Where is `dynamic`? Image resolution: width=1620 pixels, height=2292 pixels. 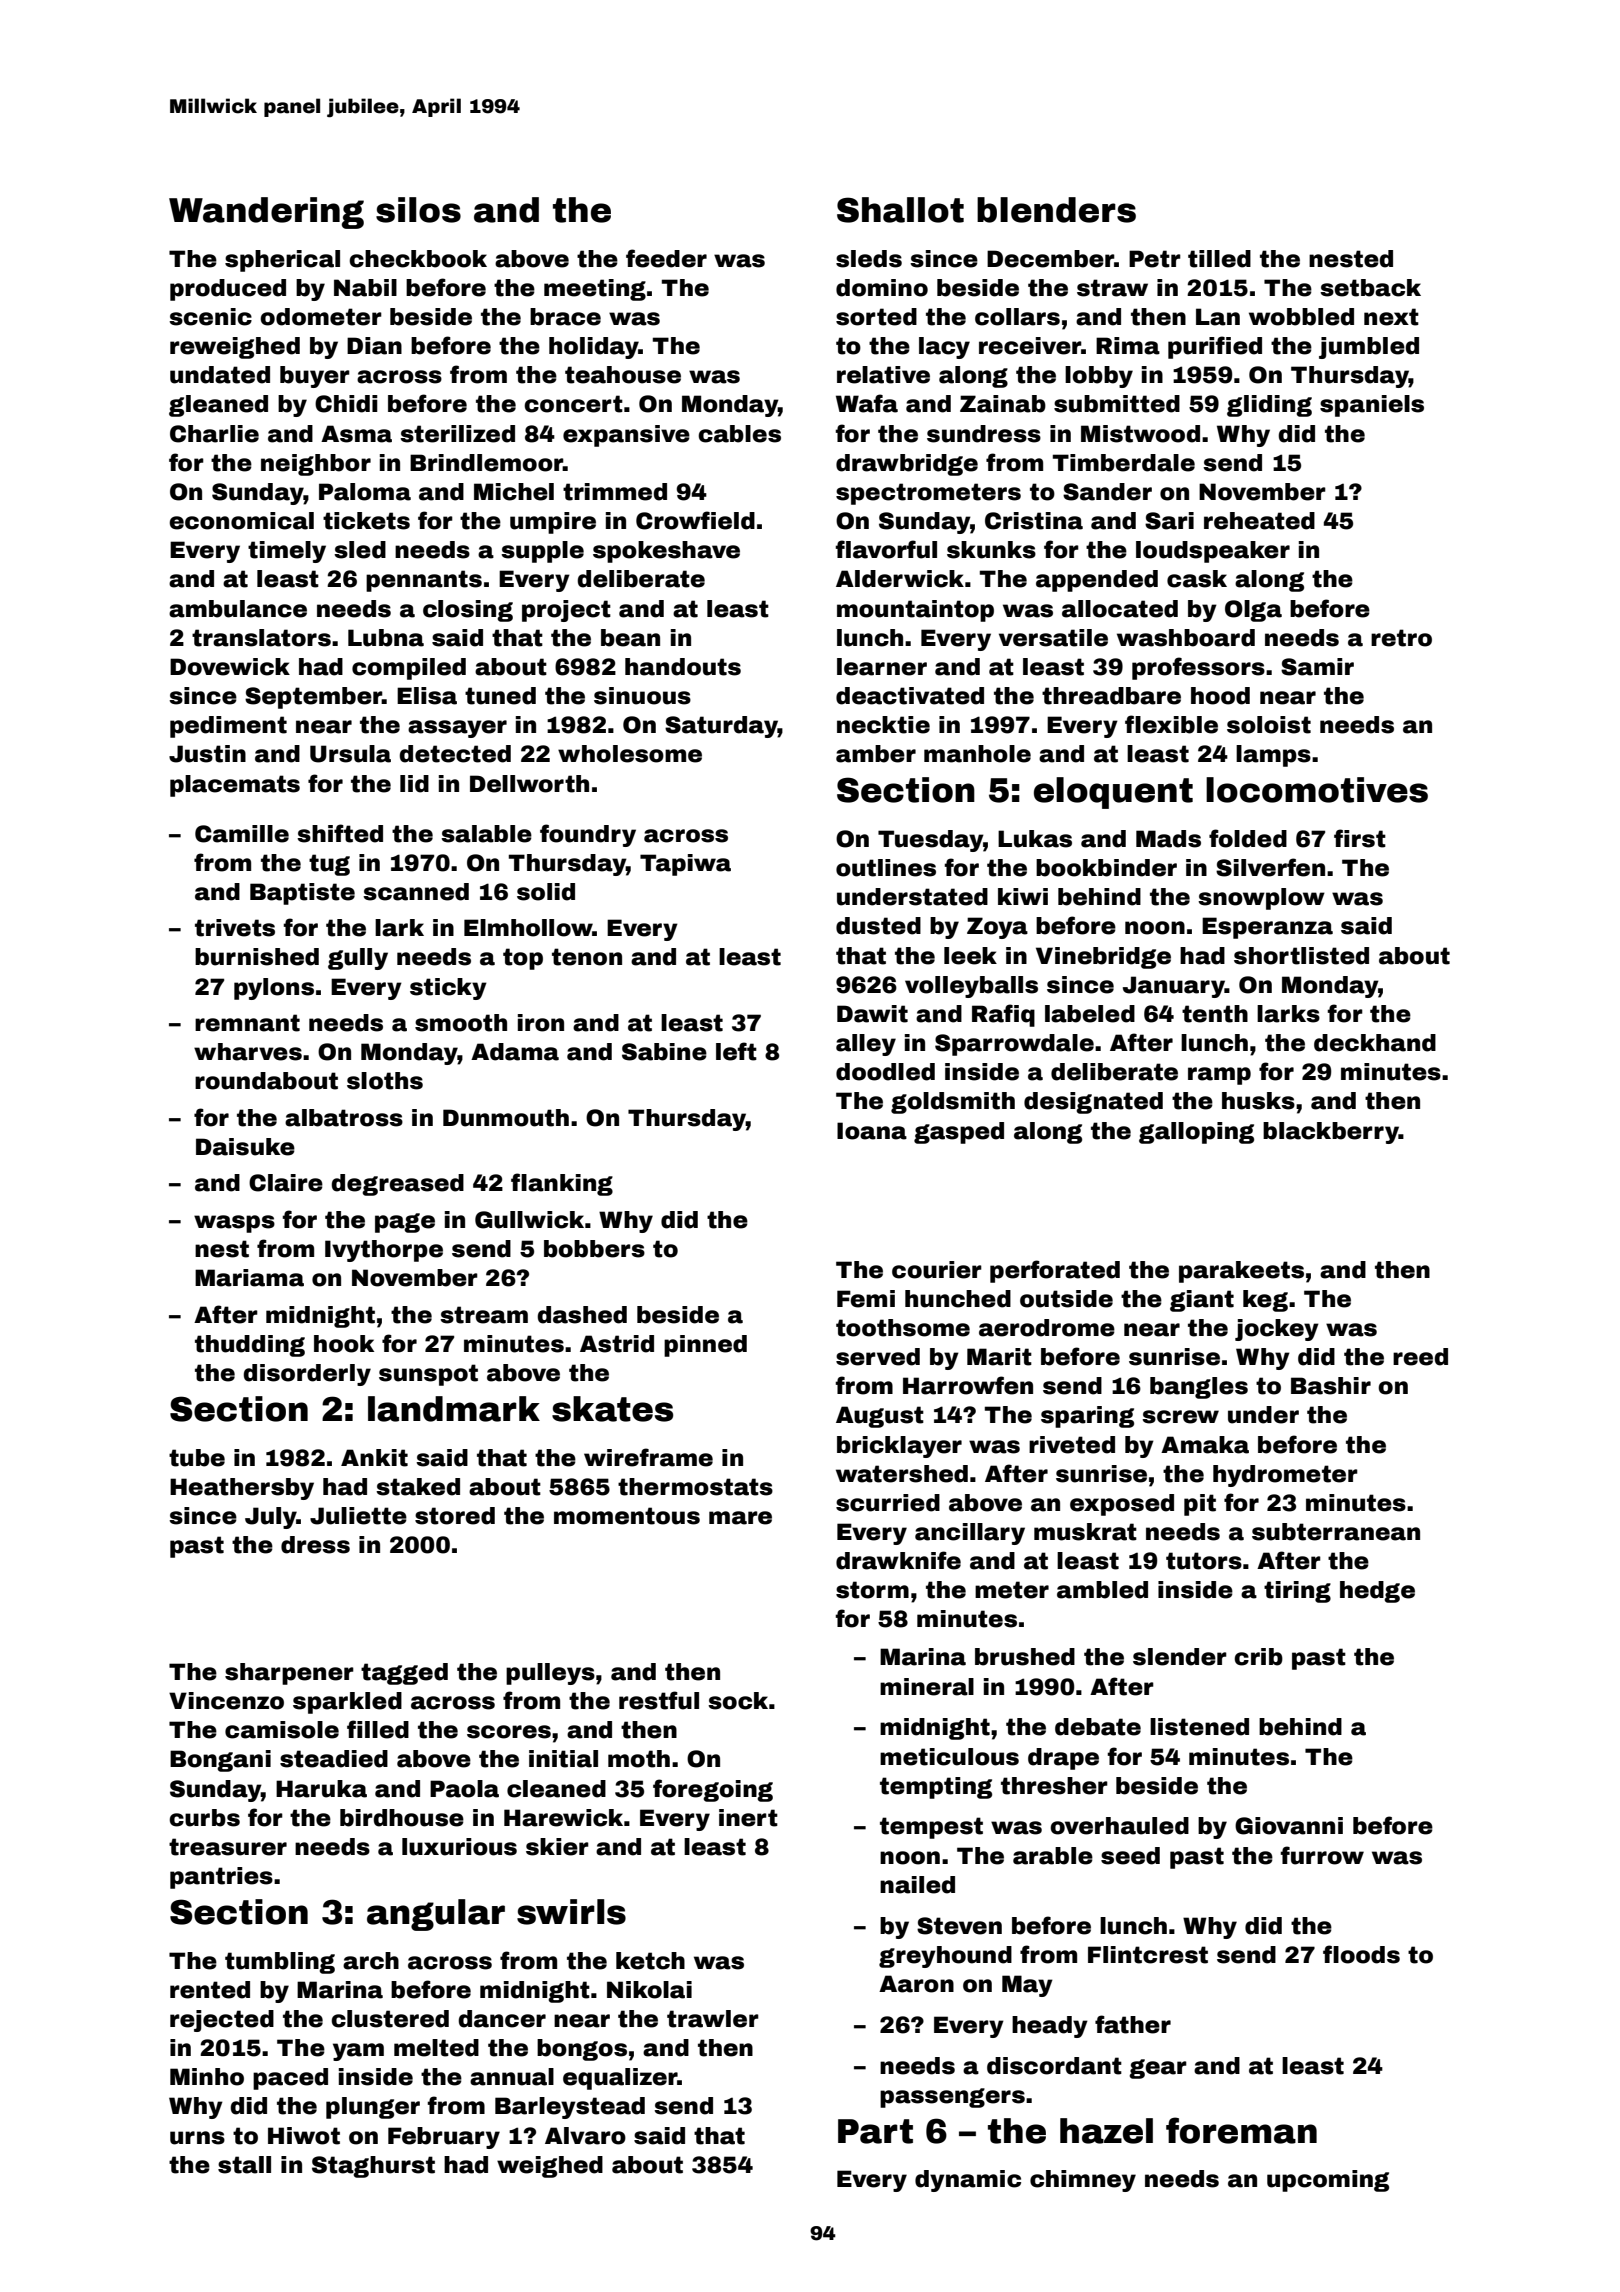 dynamic is located at coordinates (968, 2181).
